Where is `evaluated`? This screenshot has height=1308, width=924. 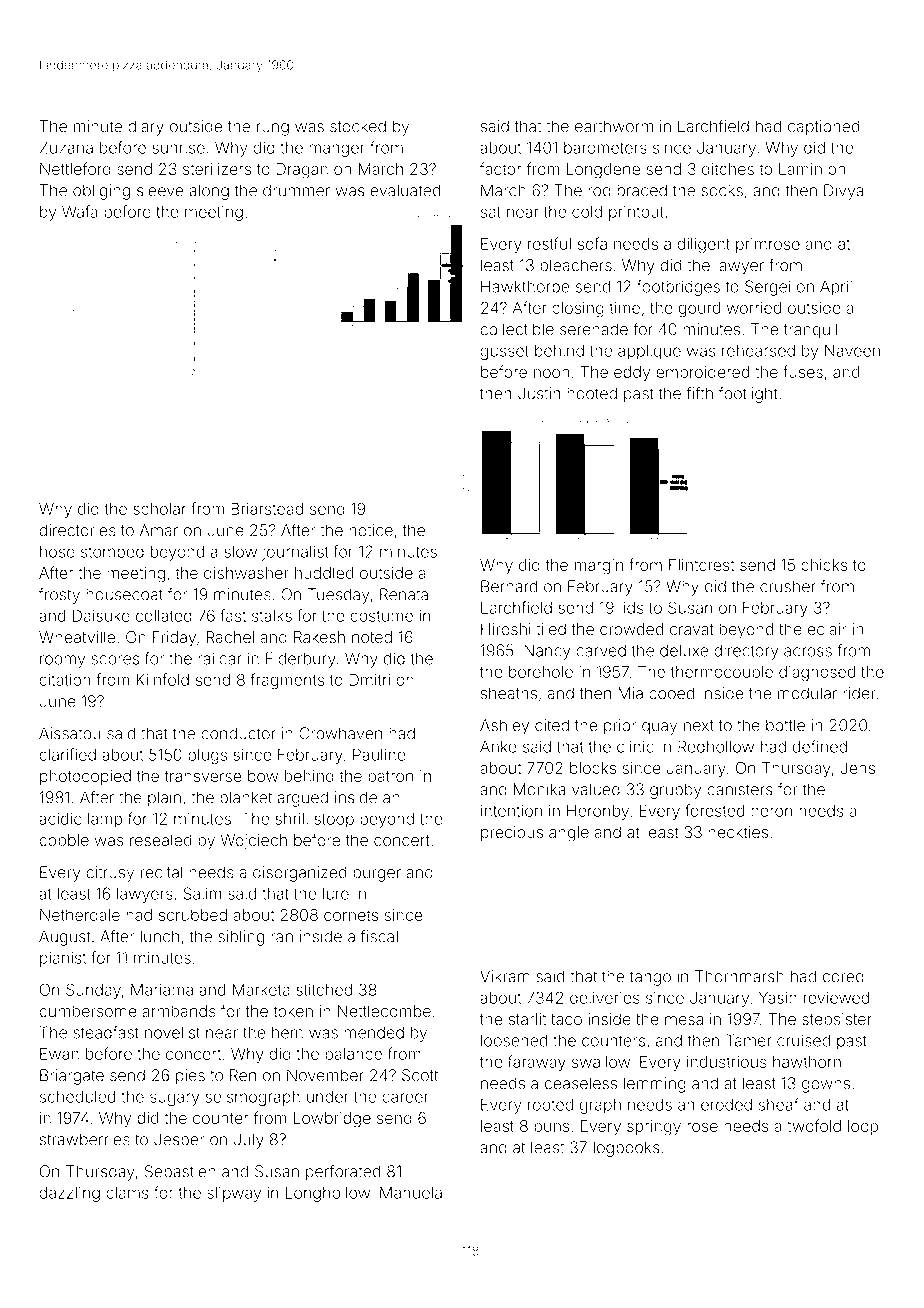 evaluated is located at coordinates (406, 190).
